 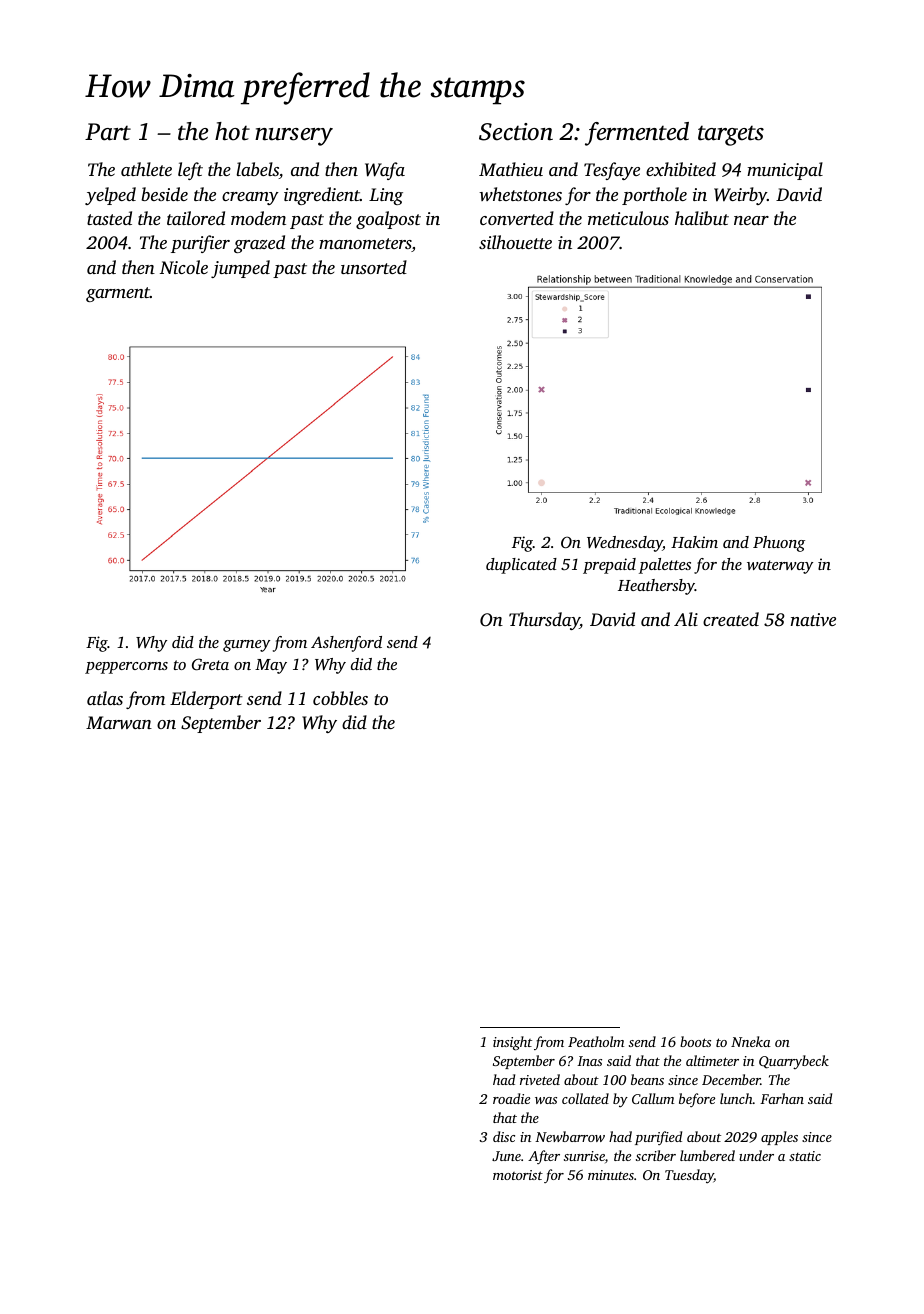 I want to click on Phuong, so click(x=779, y=544).
